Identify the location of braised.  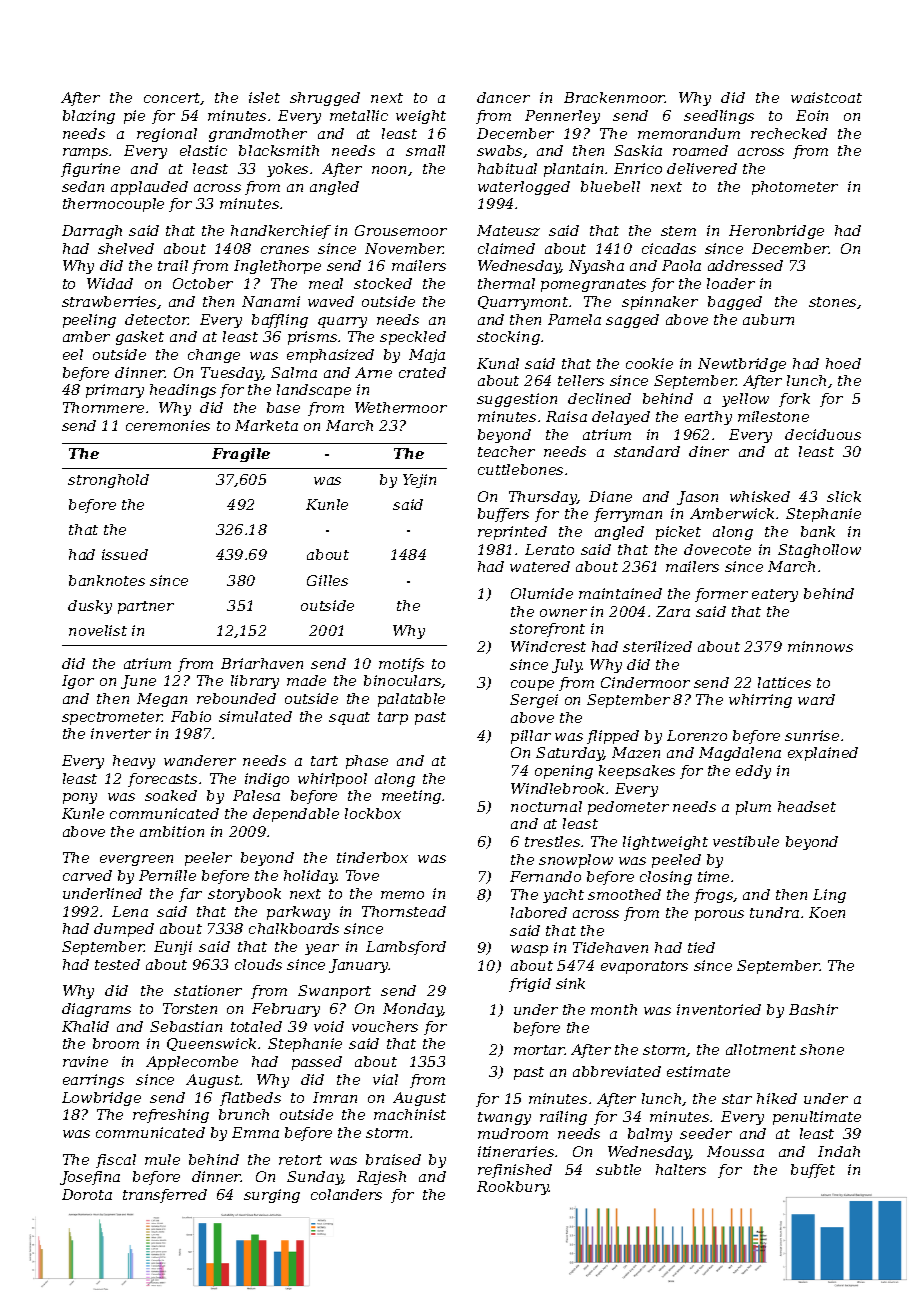
(393, 1159).
